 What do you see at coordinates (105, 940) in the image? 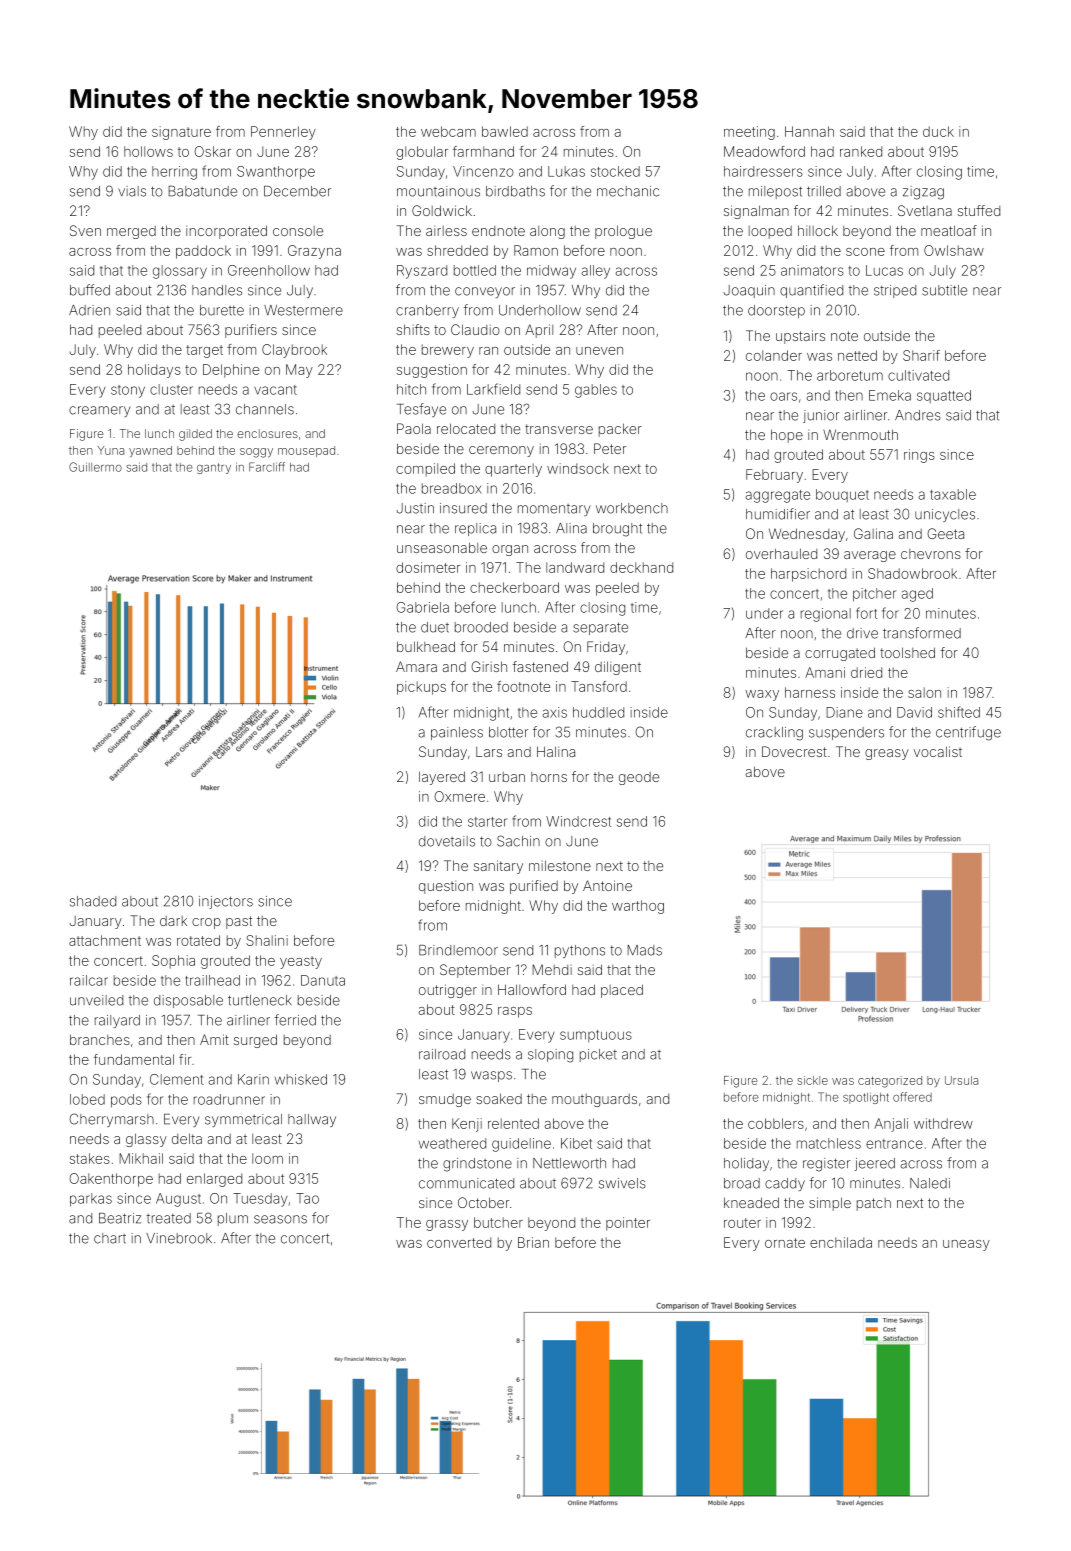
I see `attachment` at bounding box center [105, 940].
